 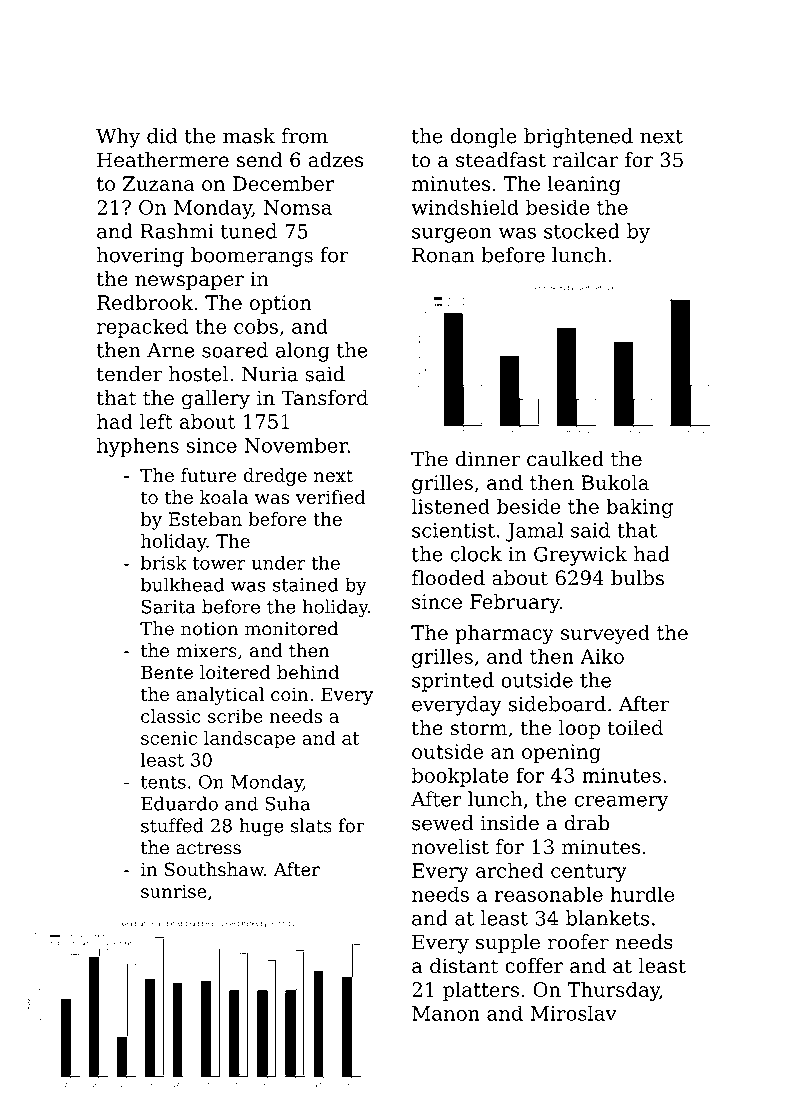 What do you see at coordinates (162, 136) in the document?
I see `did` at bounding box center [162, 136].
